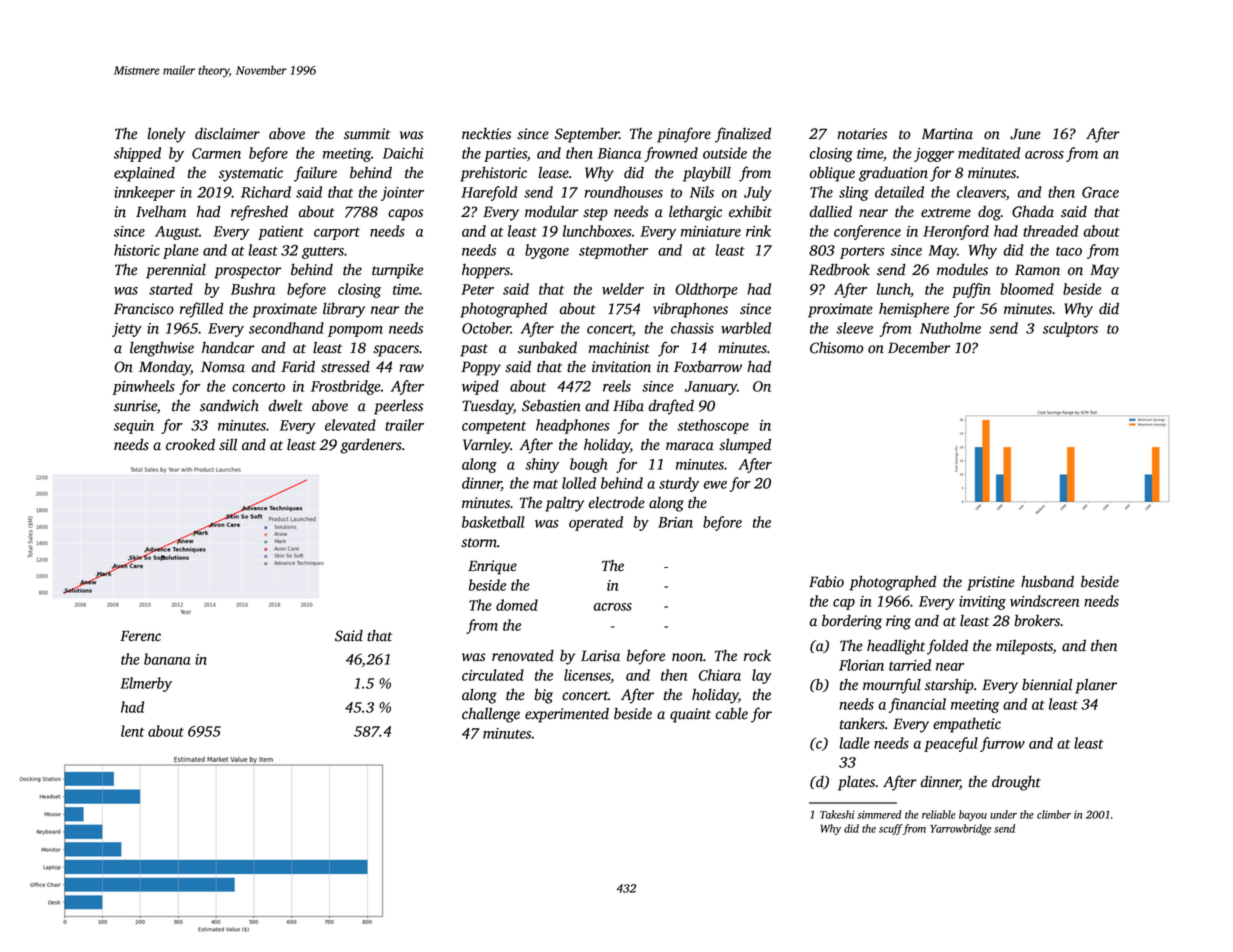 The height and width of the screenshot is (952, 1233). Describe the element at coordinates (617, 386) in the screenshot. I see `reels` at that location.
